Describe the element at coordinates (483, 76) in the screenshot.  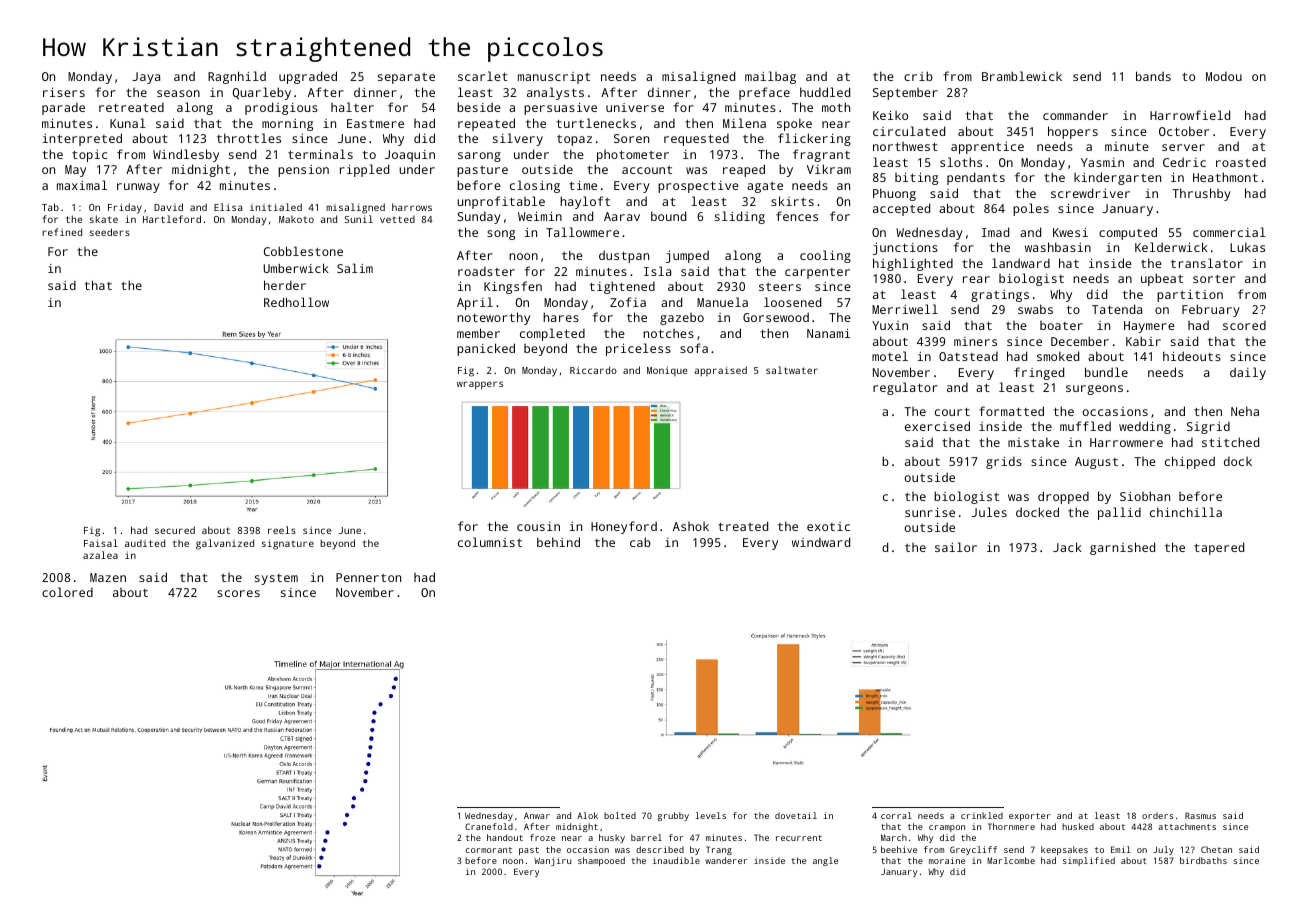
I see `scarlet` at that location.
